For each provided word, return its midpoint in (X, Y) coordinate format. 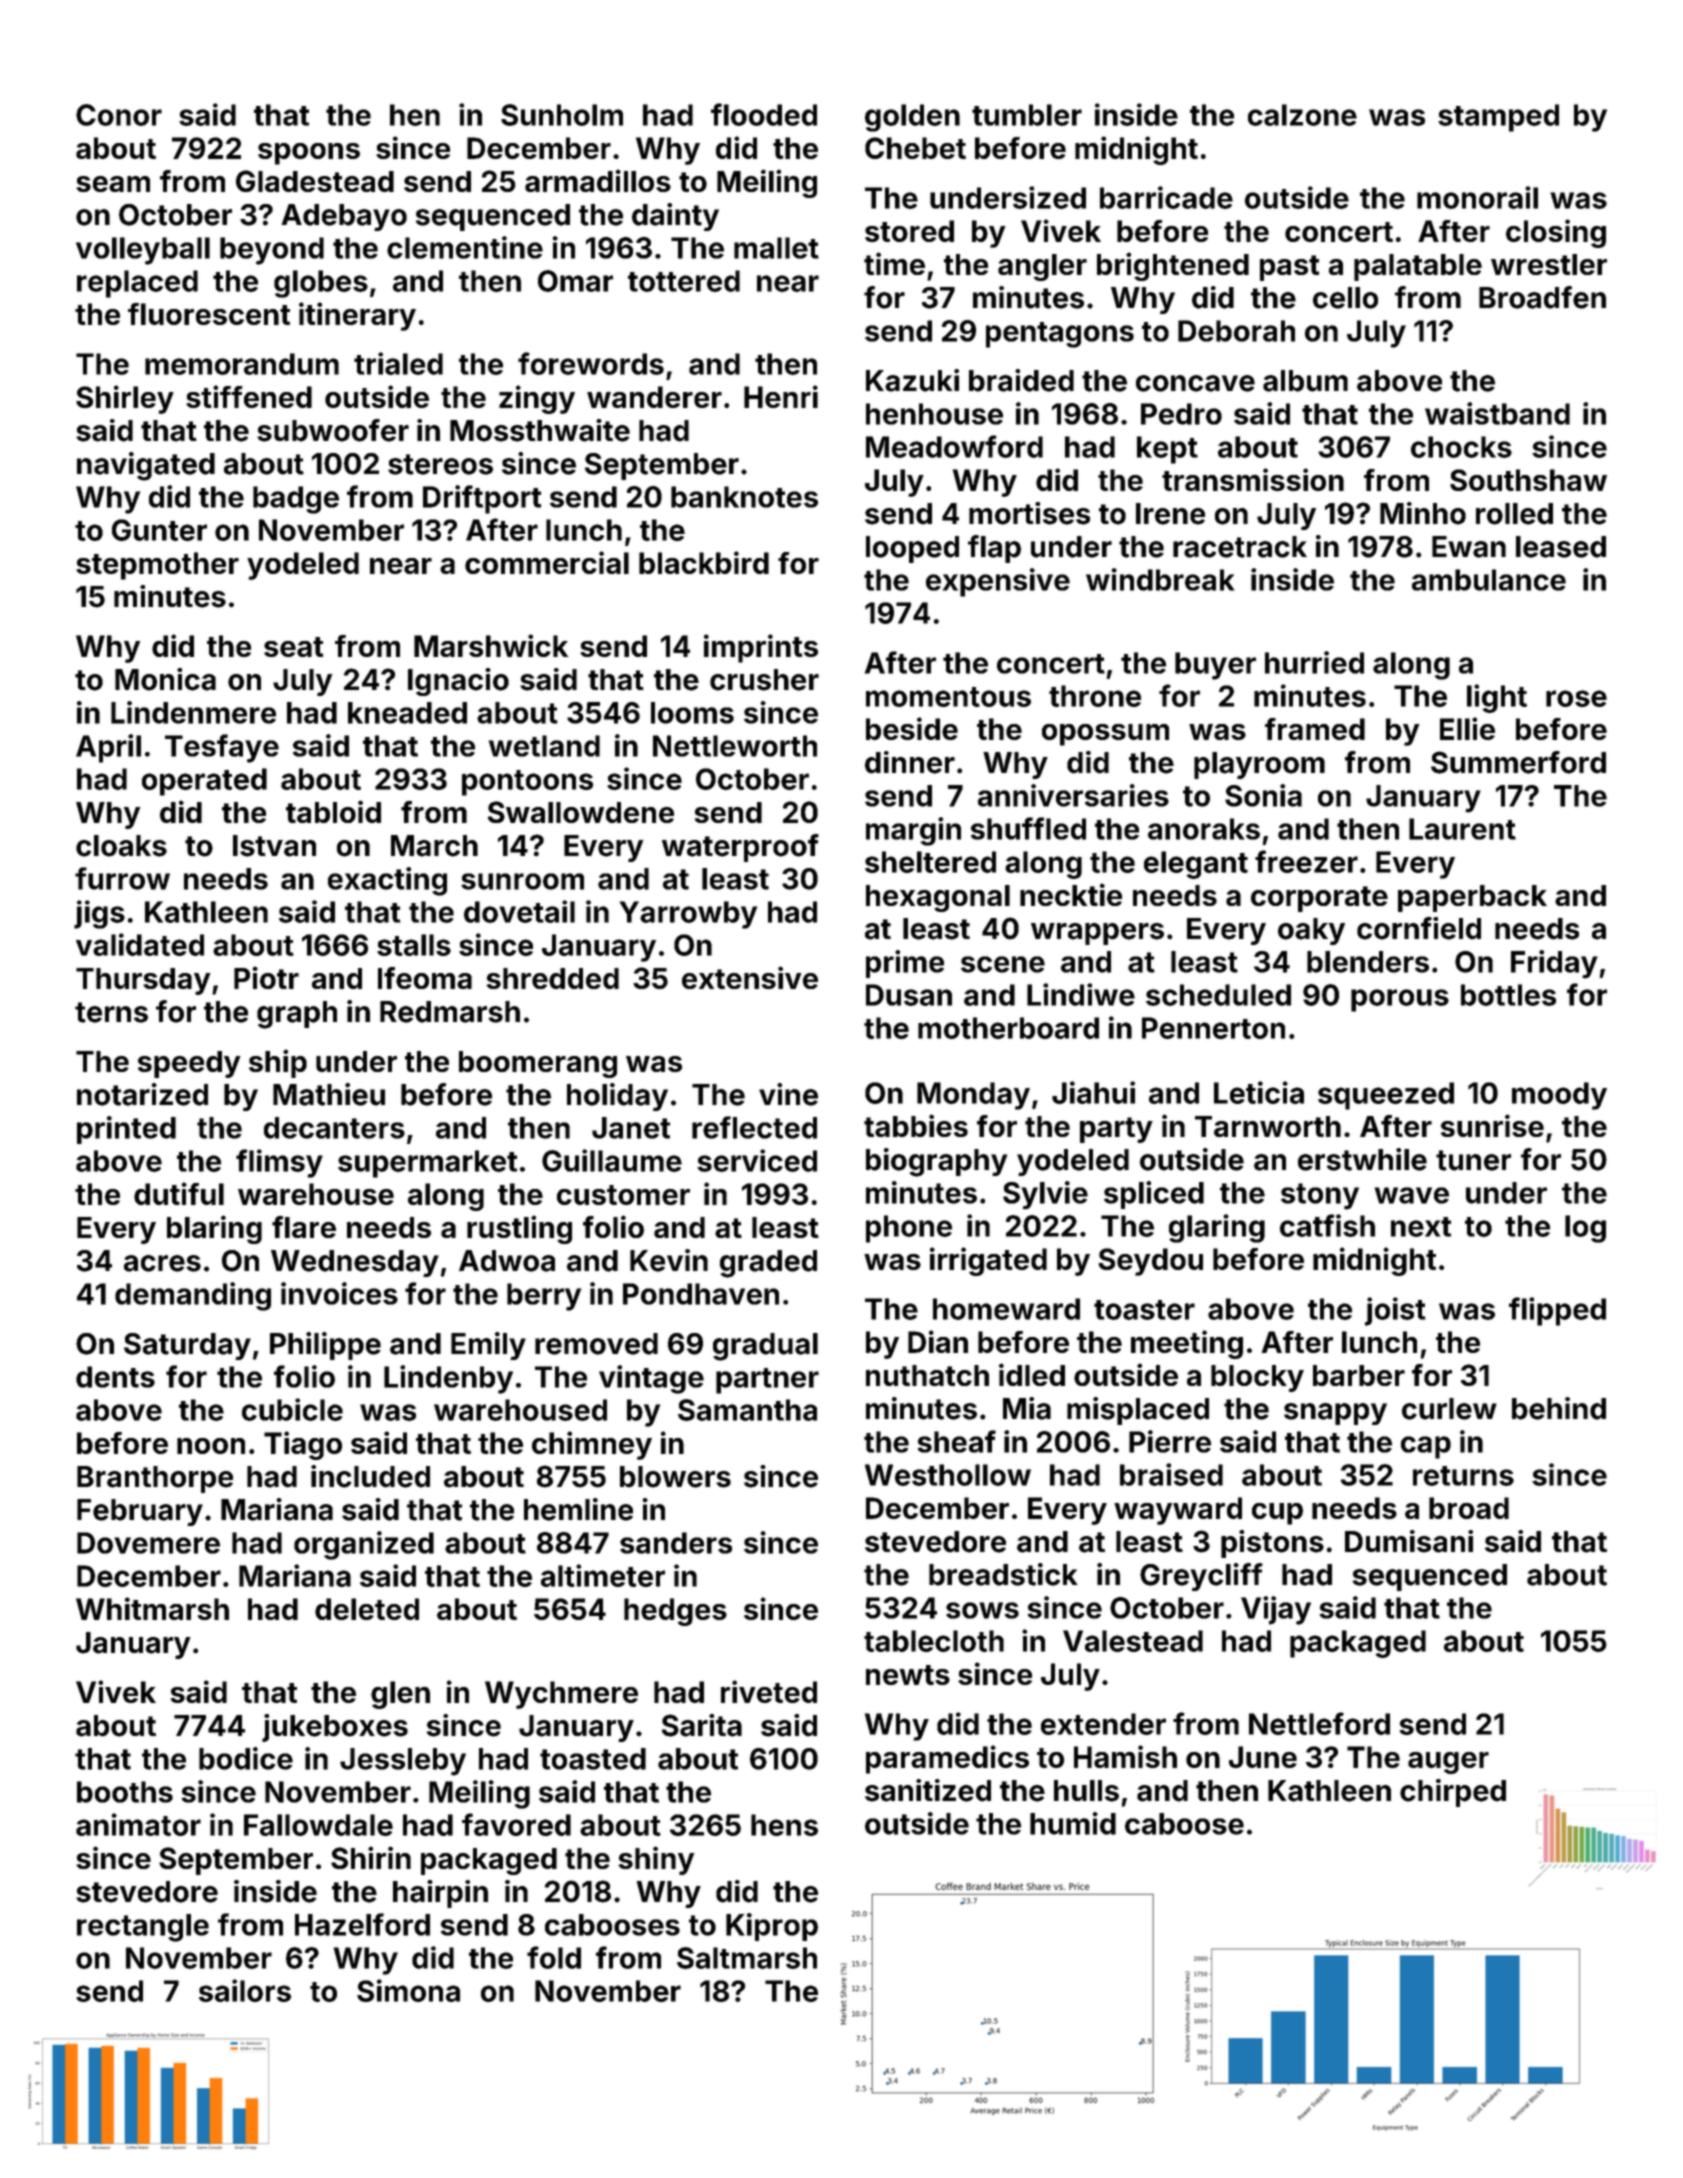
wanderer (654, 397)
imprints (761, 648)
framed (1315, 729)
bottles (1508, 995)
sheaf (956, 1441)
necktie (1071, 894)
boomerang (538, 1064)
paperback (1472, 898)
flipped (1557, 1311)
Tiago (303, 1445)
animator (138, 1824)
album (1305, 381)
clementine (465, 247)
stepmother (157, 566)
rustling (519, 1229)
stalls (414, 945)
